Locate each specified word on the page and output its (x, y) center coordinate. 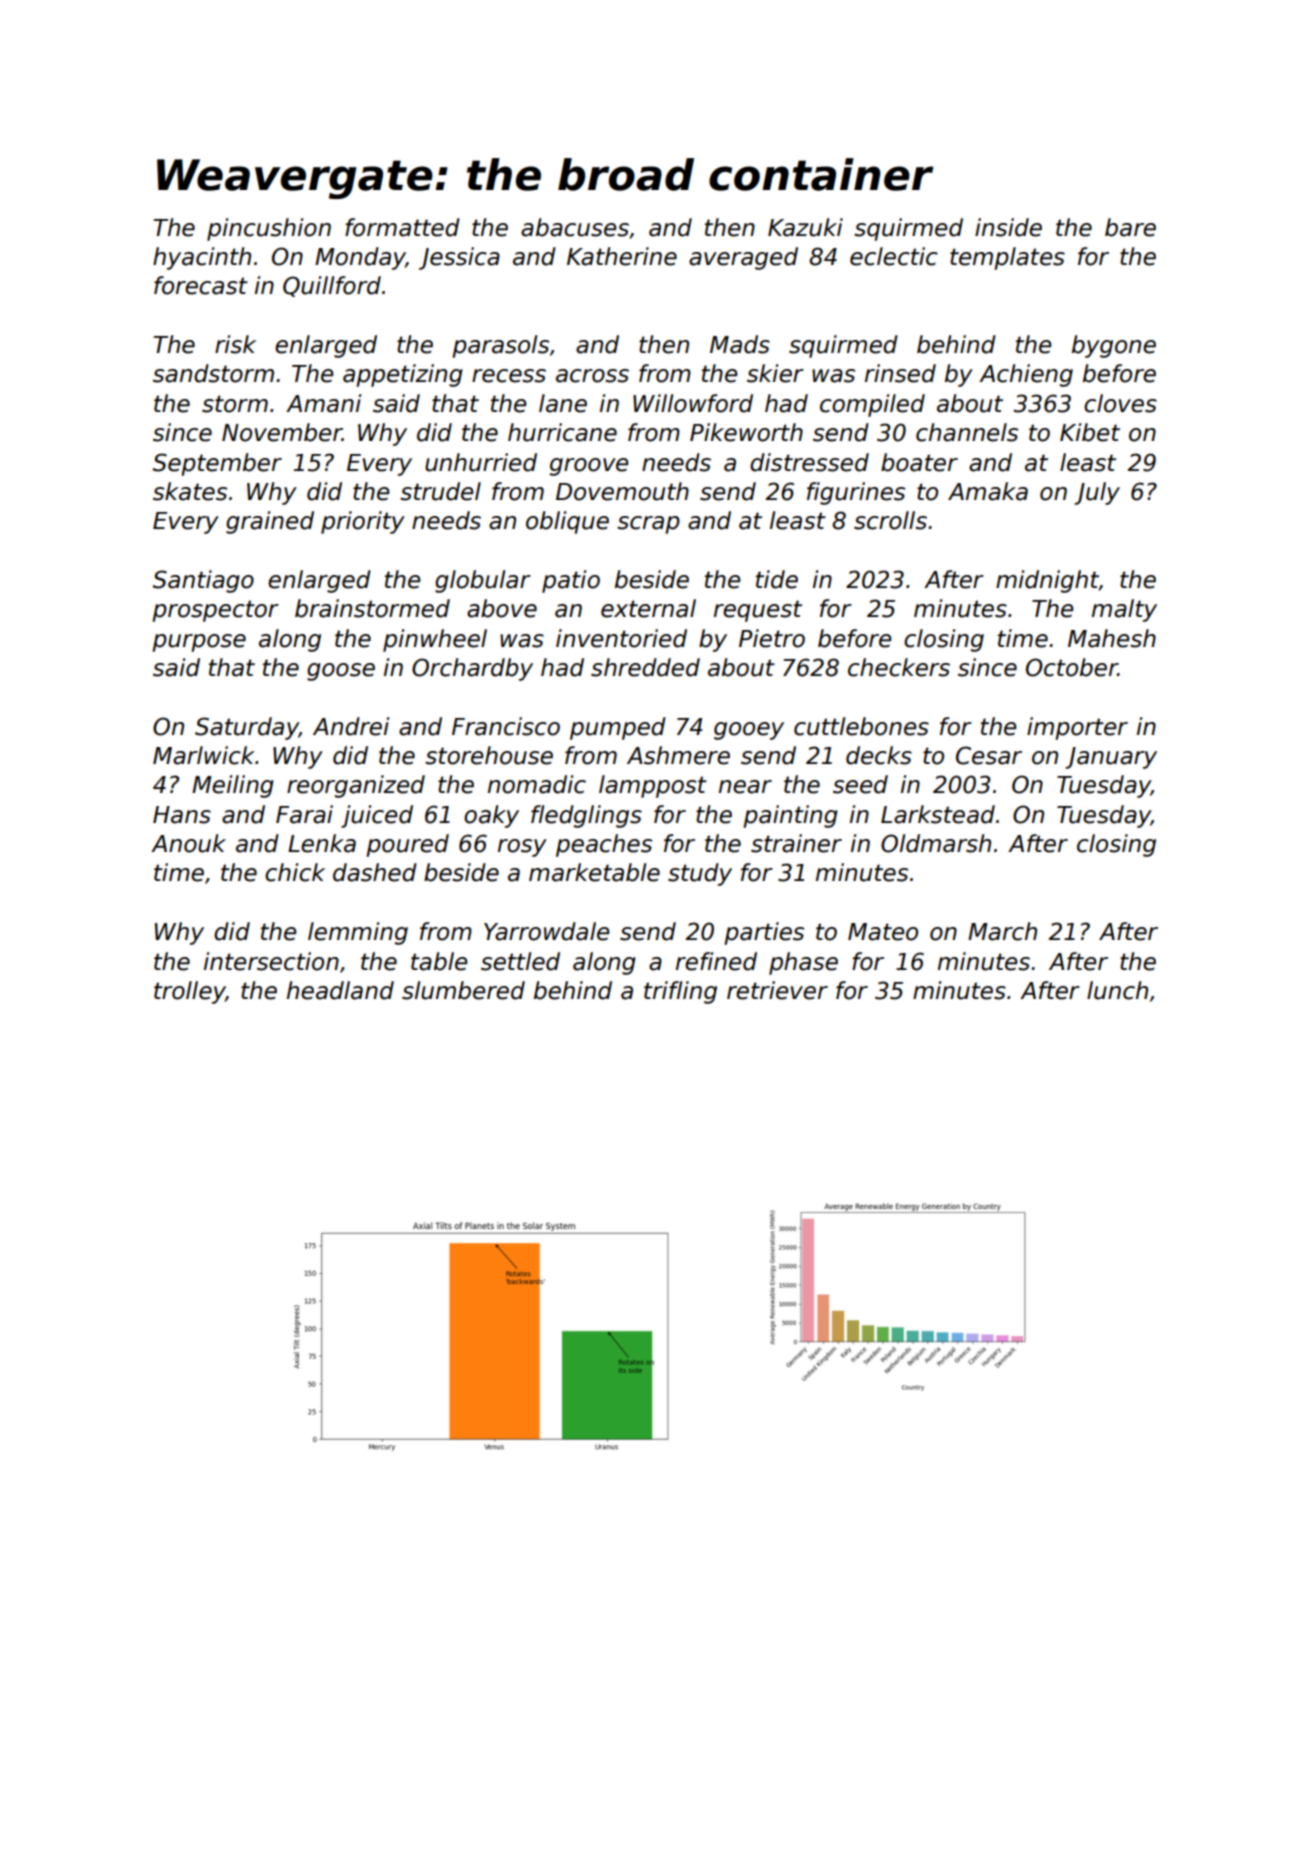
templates (1007, 258)
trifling (680, 992)
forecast (201, 285)
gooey (749, 731)
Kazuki (805, 227)
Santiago (203, 581)
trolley (190, 992)
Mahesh (1112, 638)
